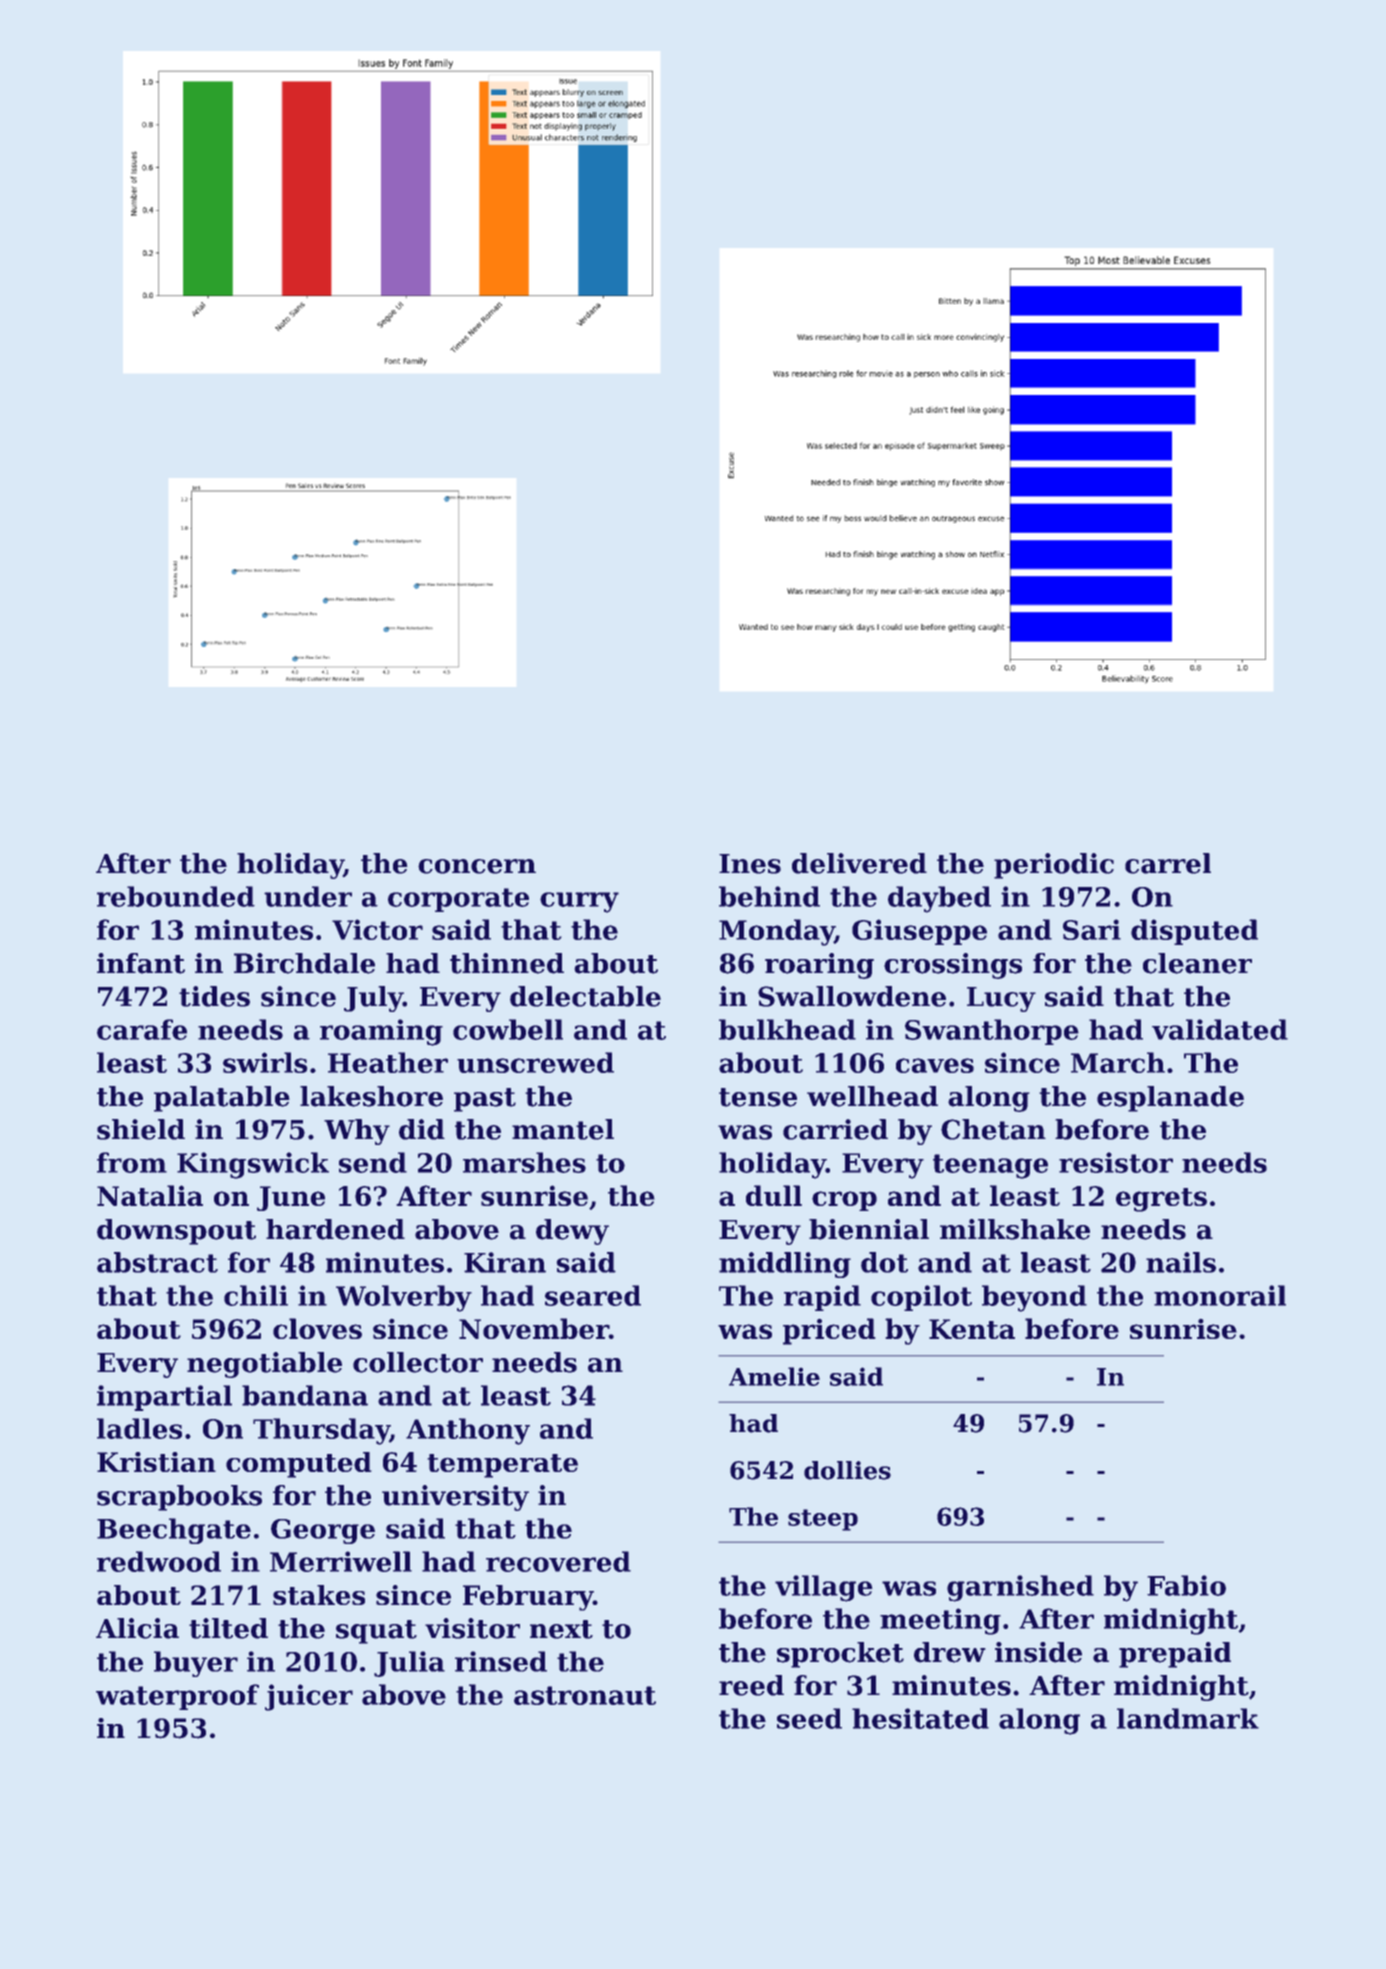  What do you see at coordinates (769, 896) in the page?
I see `behind` at bounding box center [769, 896].
